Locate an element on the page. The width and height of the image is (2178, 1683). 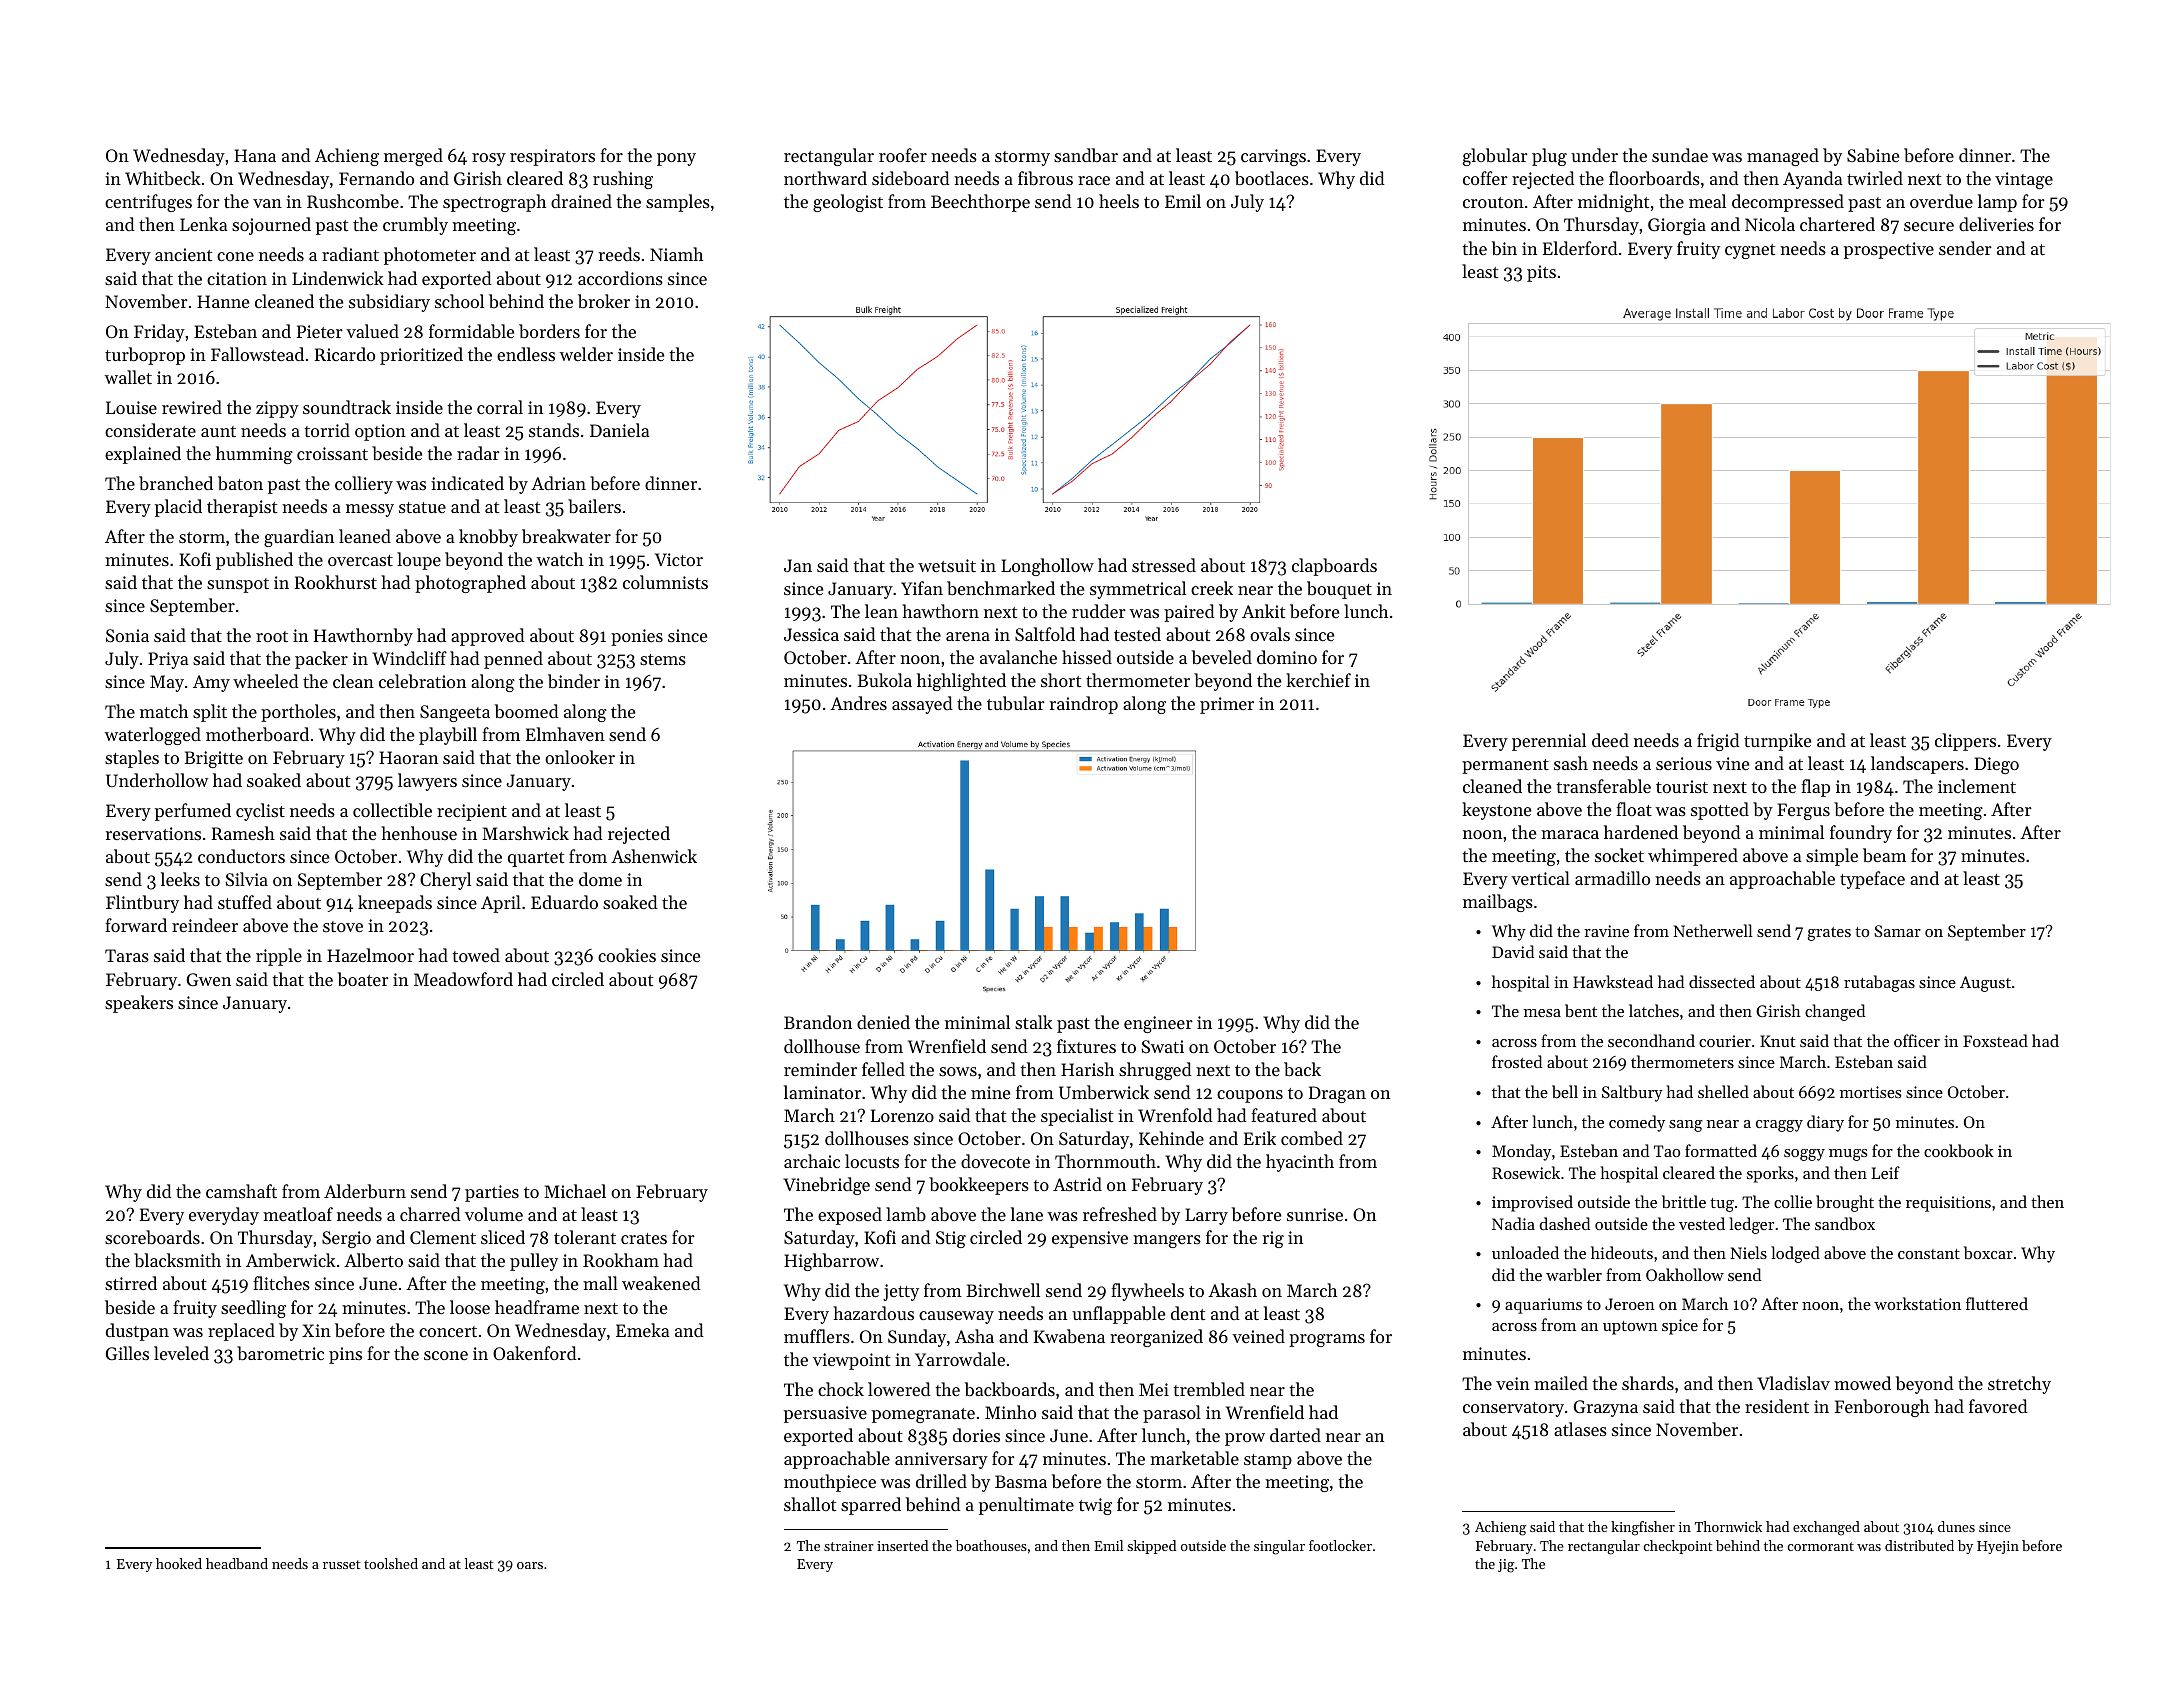
Sabine is located at coordinates (1873, 155).
